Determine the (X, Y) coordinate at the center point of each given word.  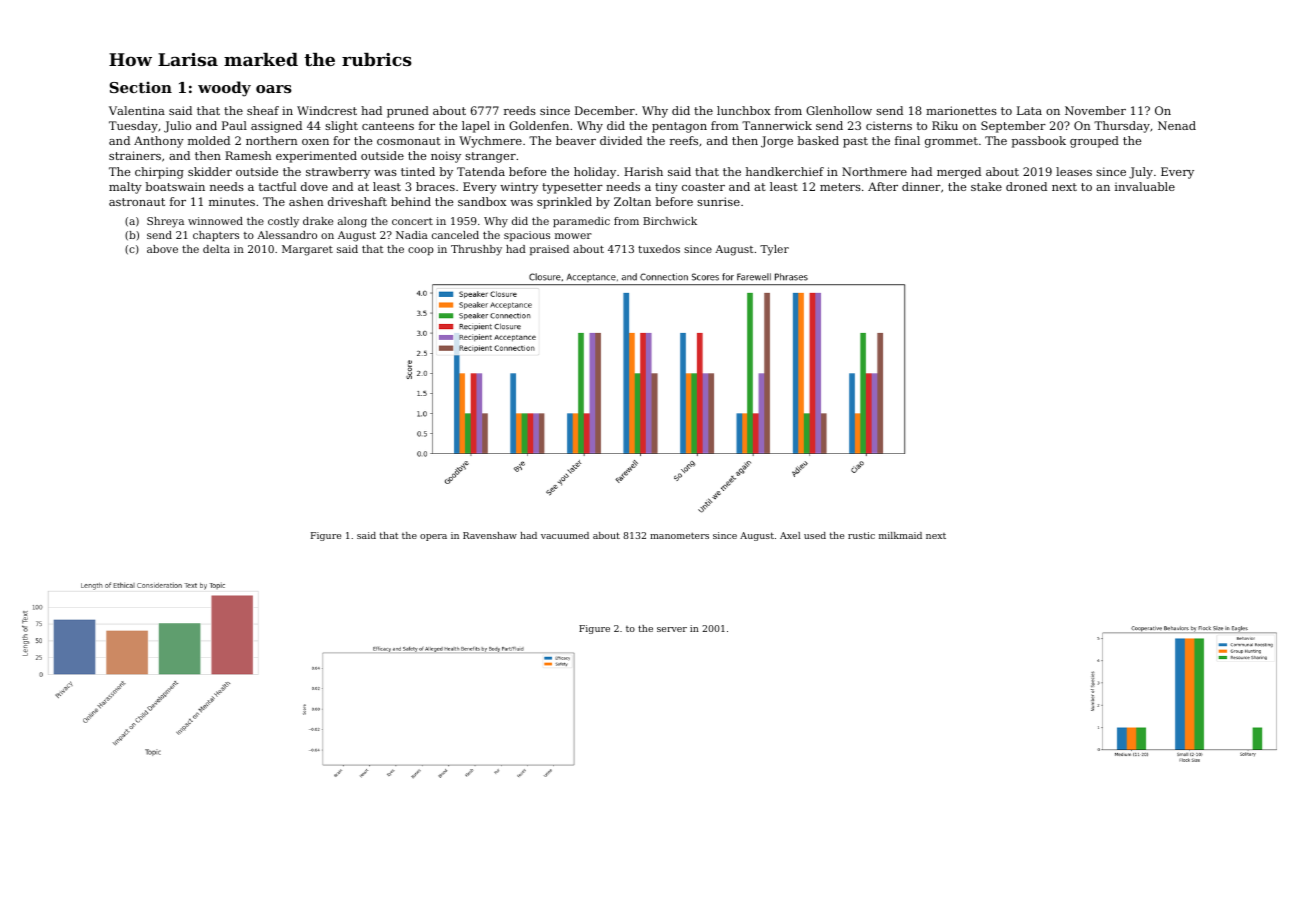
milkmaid (900, 535)
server (672, 629)
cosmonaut (409, 141)
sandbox (482, 201)
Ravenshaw (490, 535)
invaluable (1145, 186)
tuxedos (659, 249)
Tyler (774, 250)
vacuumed (565, 535)
